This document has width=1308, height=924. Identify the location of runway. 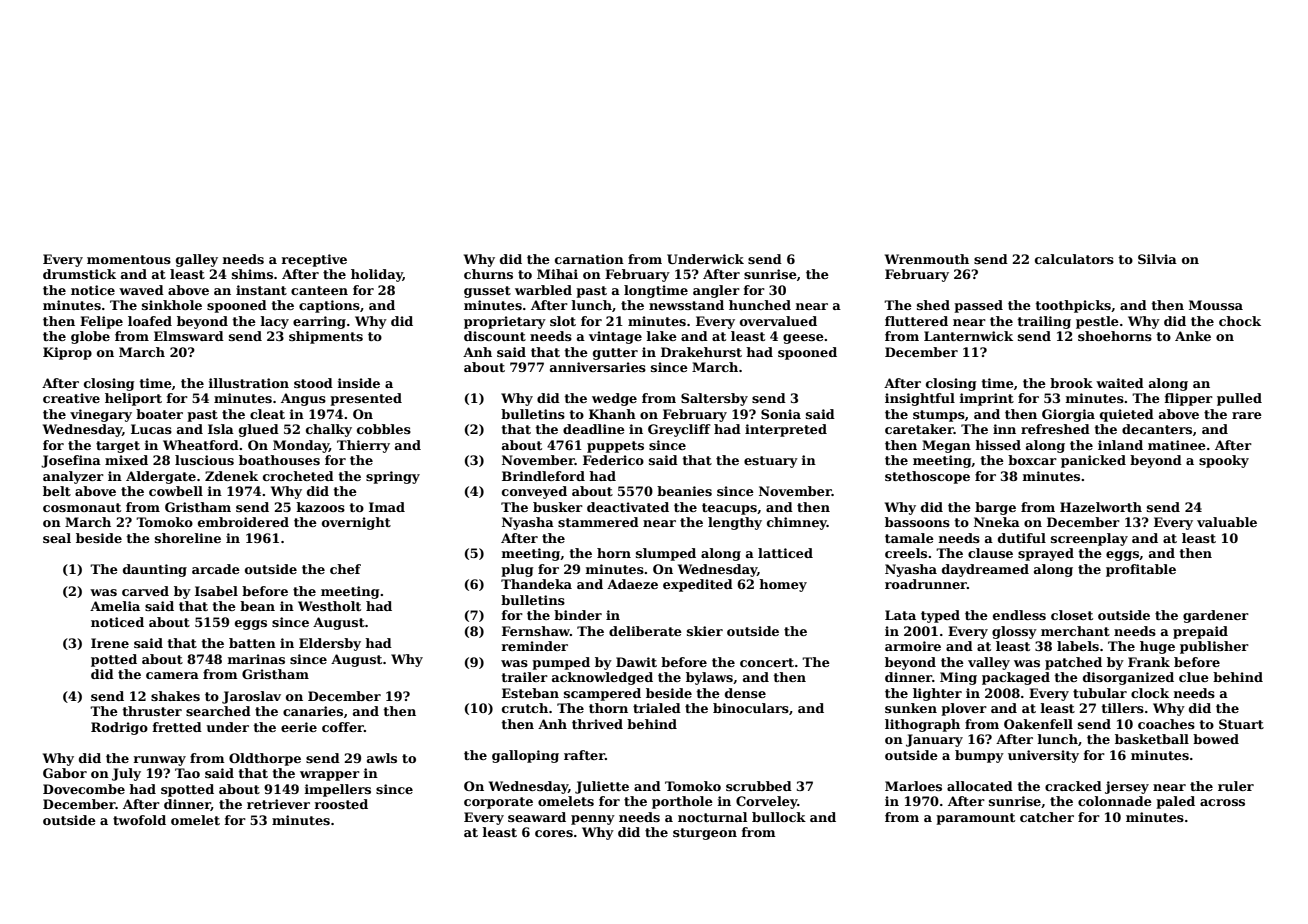
(160, 761).
